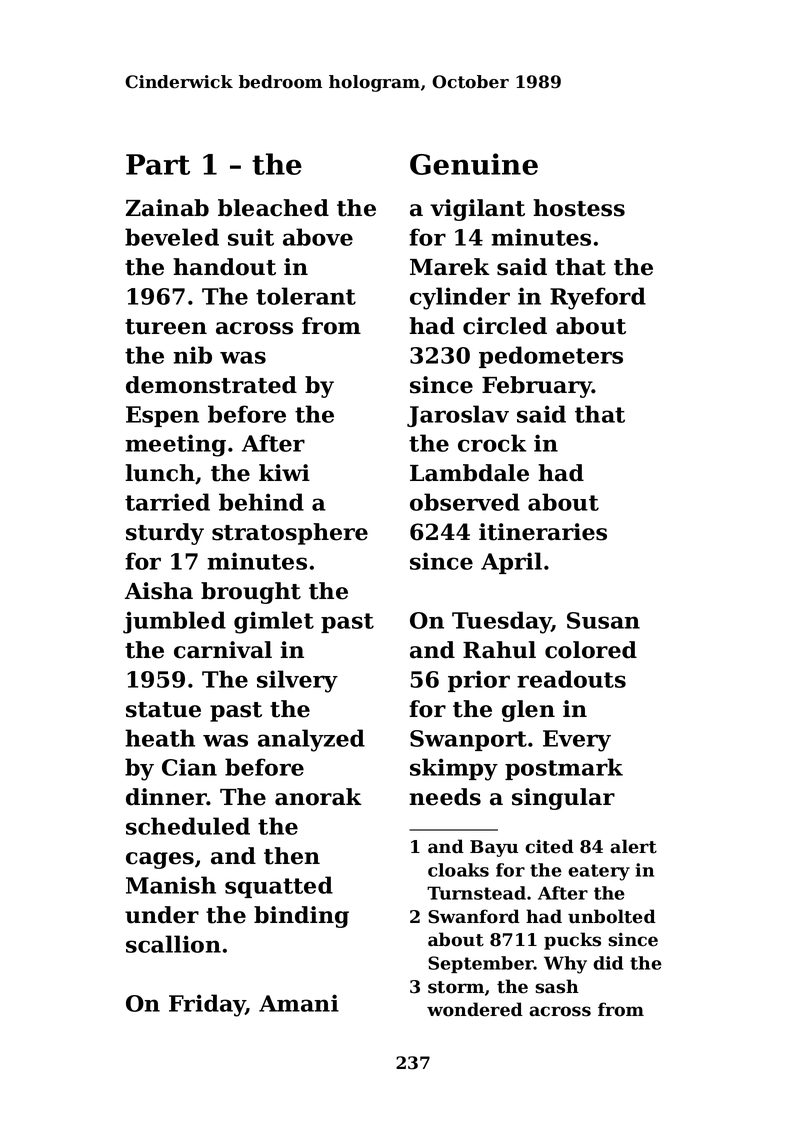 The image size is (791, 1122). I want to click on Susan, so click(603, 620).
